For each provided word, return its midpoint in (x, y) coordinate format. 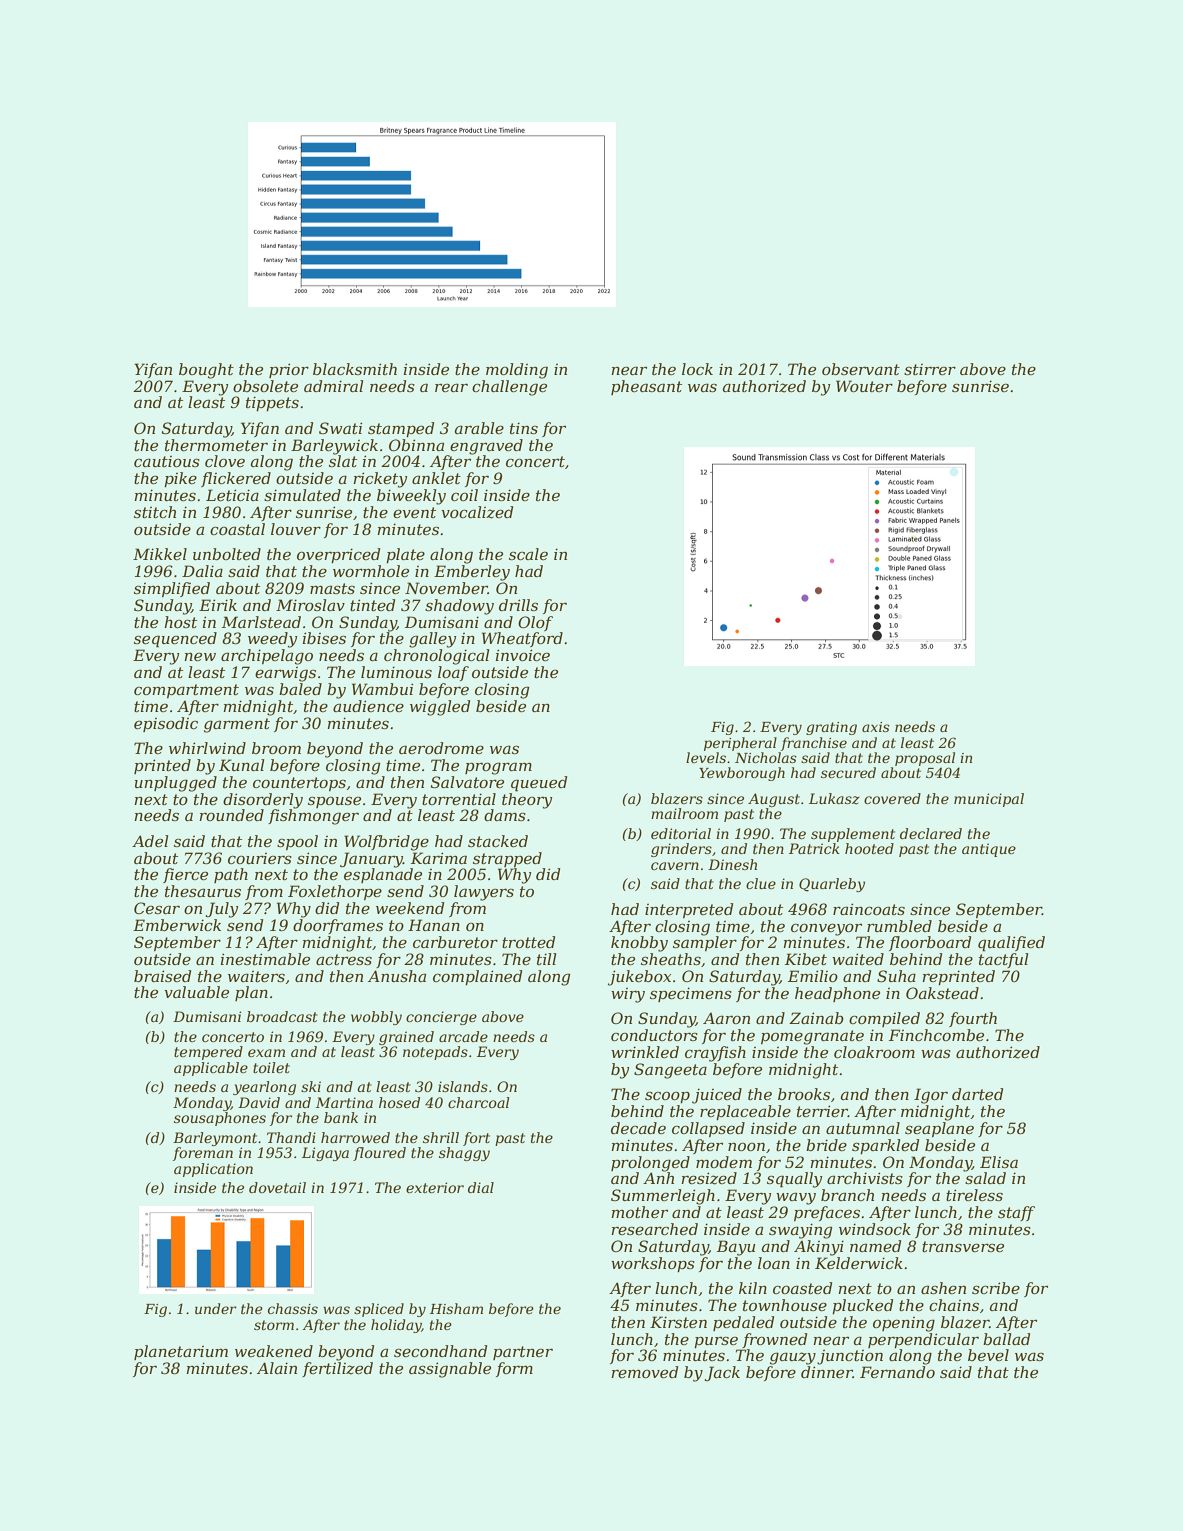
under (216, 1308)
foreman (203, 1154)
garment (237, 725)
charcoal (478, 1102)
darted (977, 1094)
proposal (925, 759)
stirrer (930, 369)
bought (206, 371)
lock (697, 369)
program (498, 768)
